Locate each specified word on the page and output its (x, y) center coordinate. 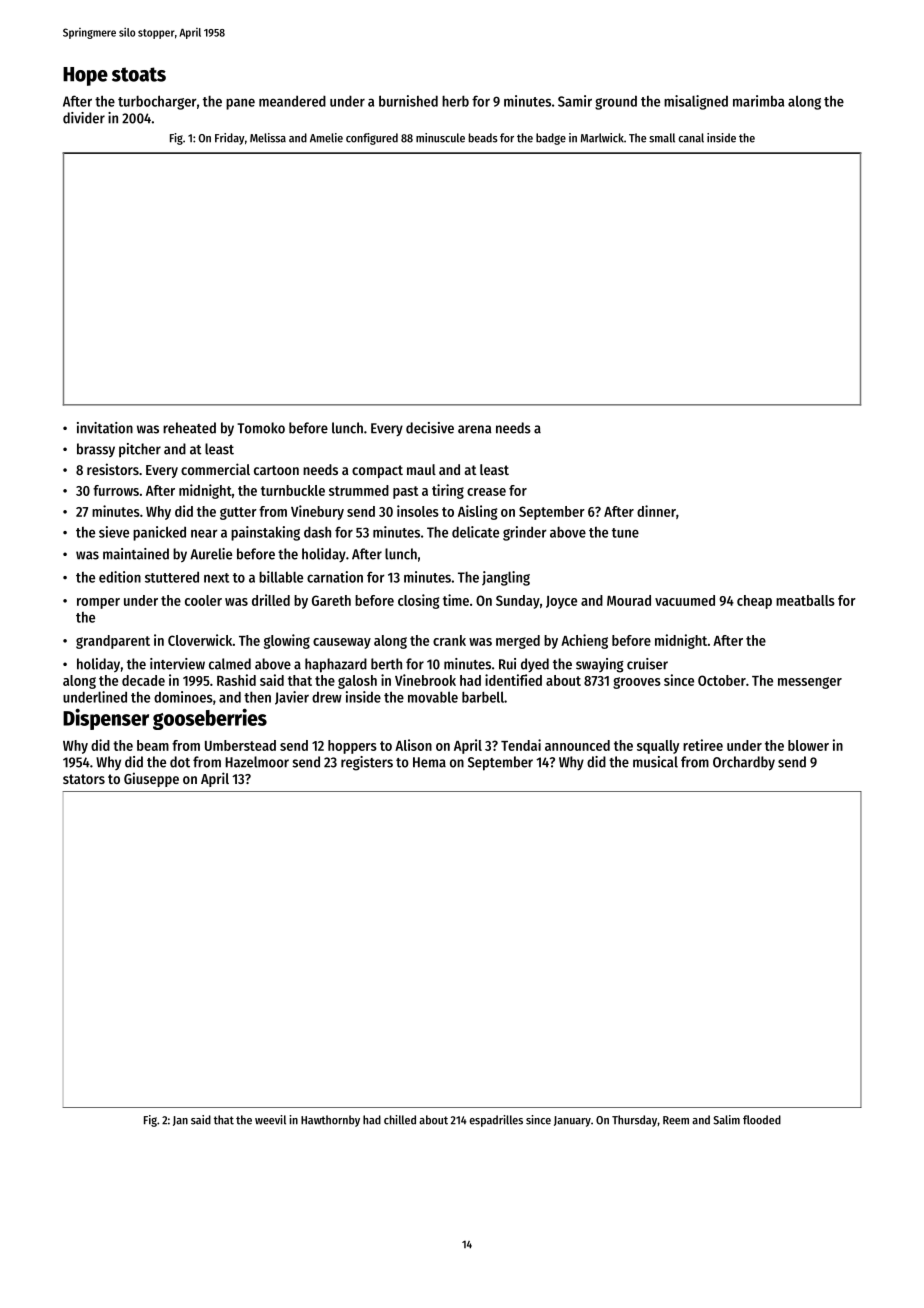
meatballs (805, 600)
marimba (758, 101)
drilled (271, 600)
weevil (270, 1120)
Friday (230, 139)
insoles (418, 511)
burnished (408, 101)
